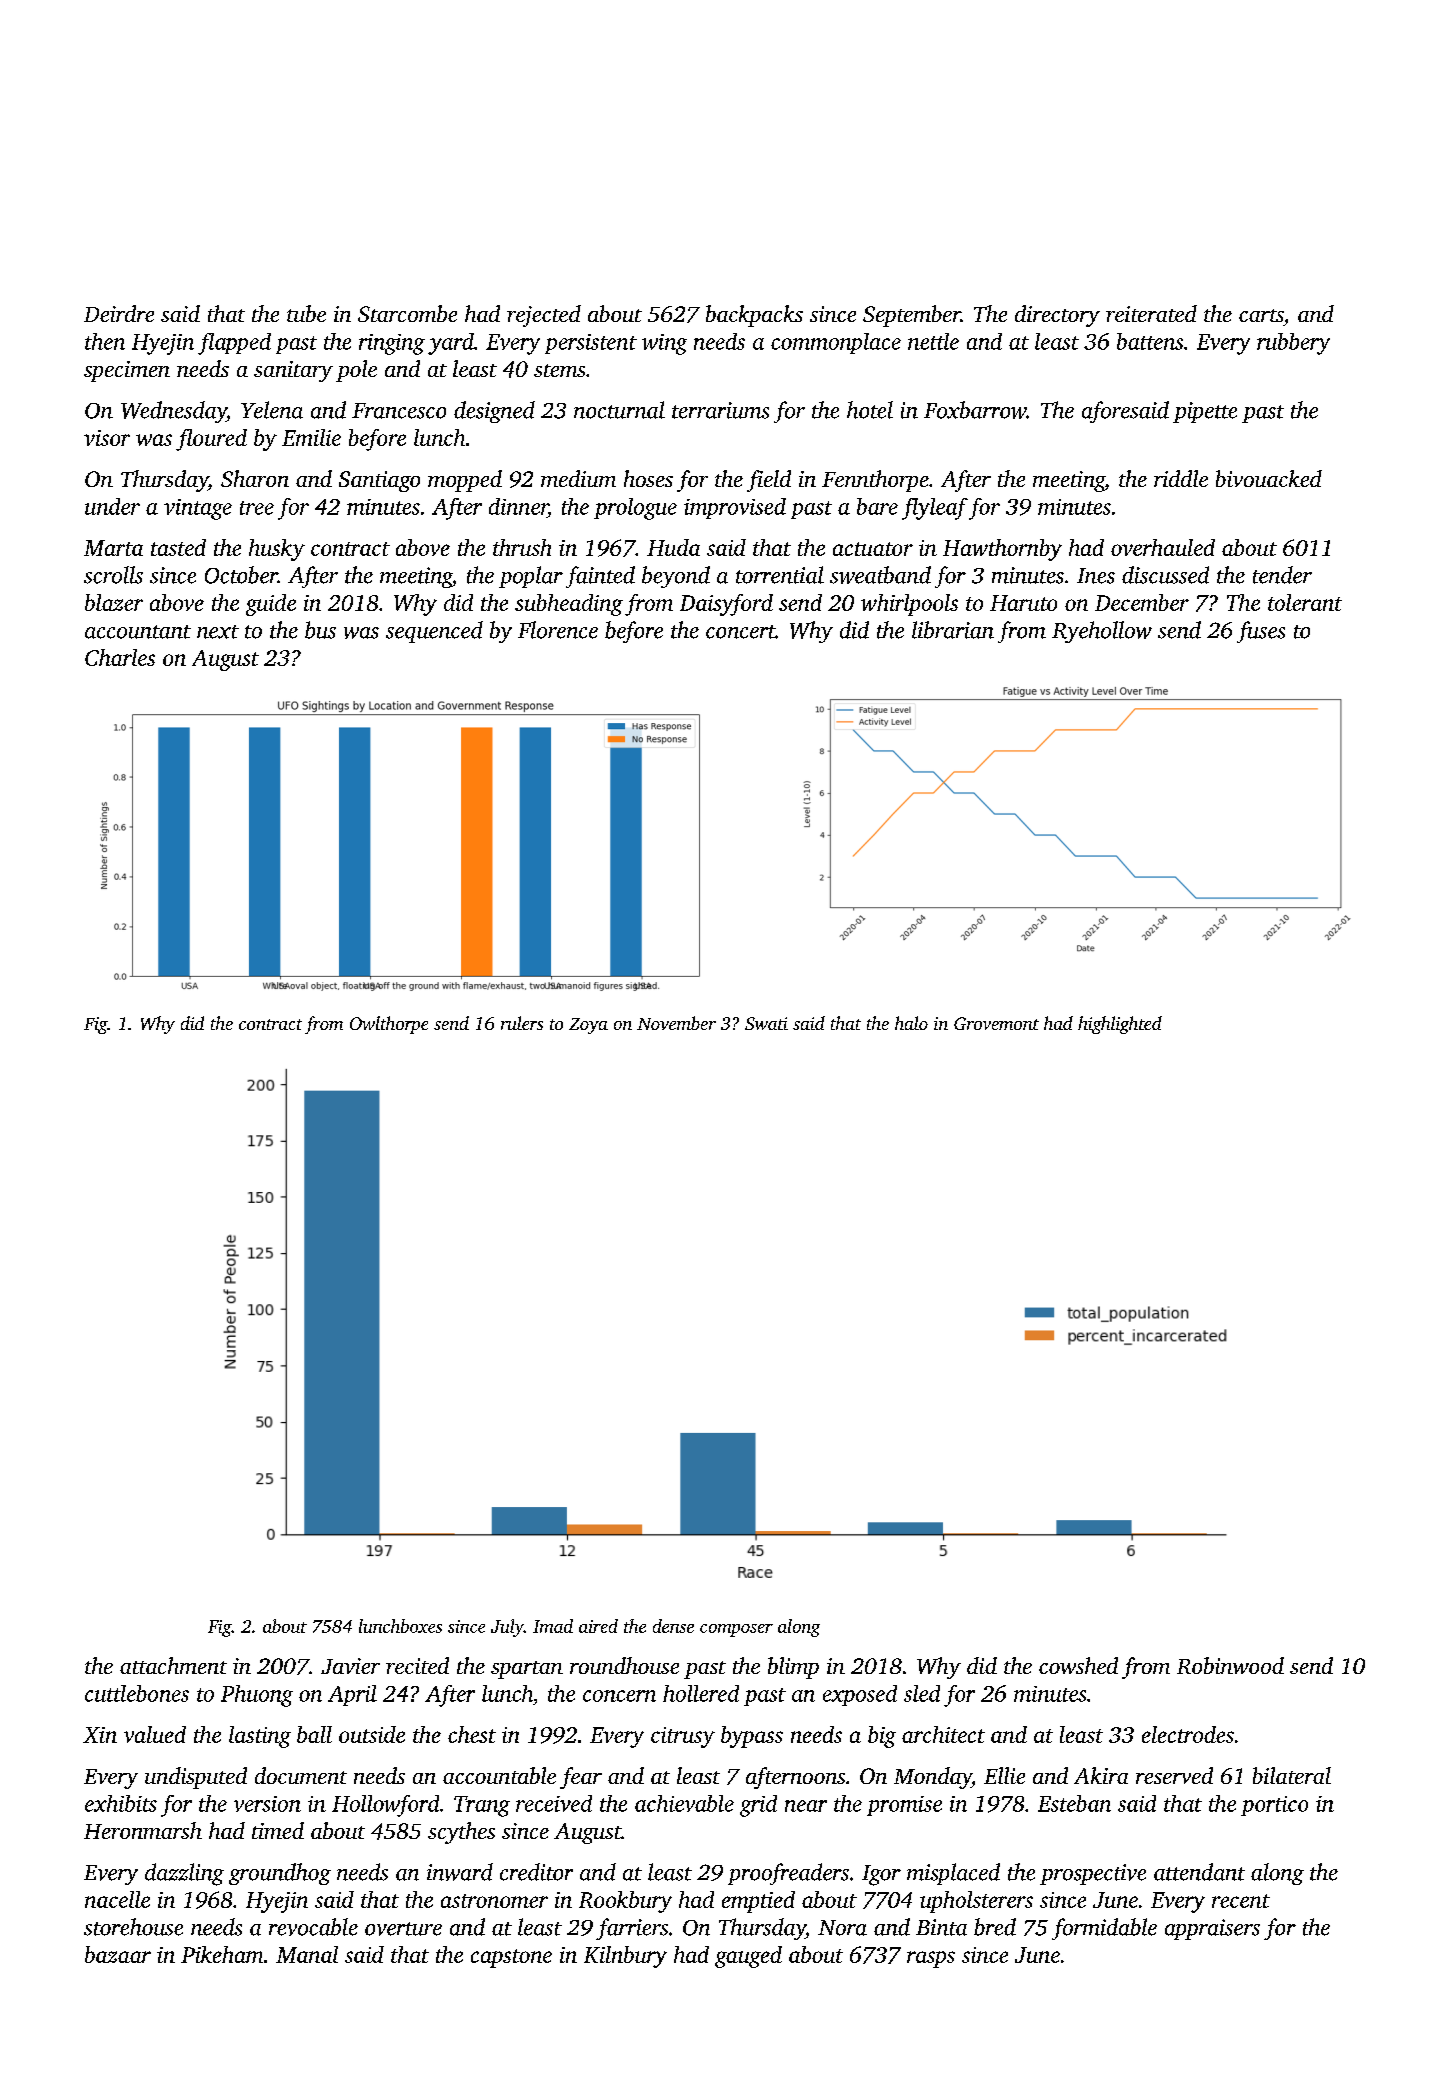 This page has height=2100, width=1450. What do you see at coordinates (996, 1023) in the page?
I see `Grovemont` at bounding box center [996, 1023].
